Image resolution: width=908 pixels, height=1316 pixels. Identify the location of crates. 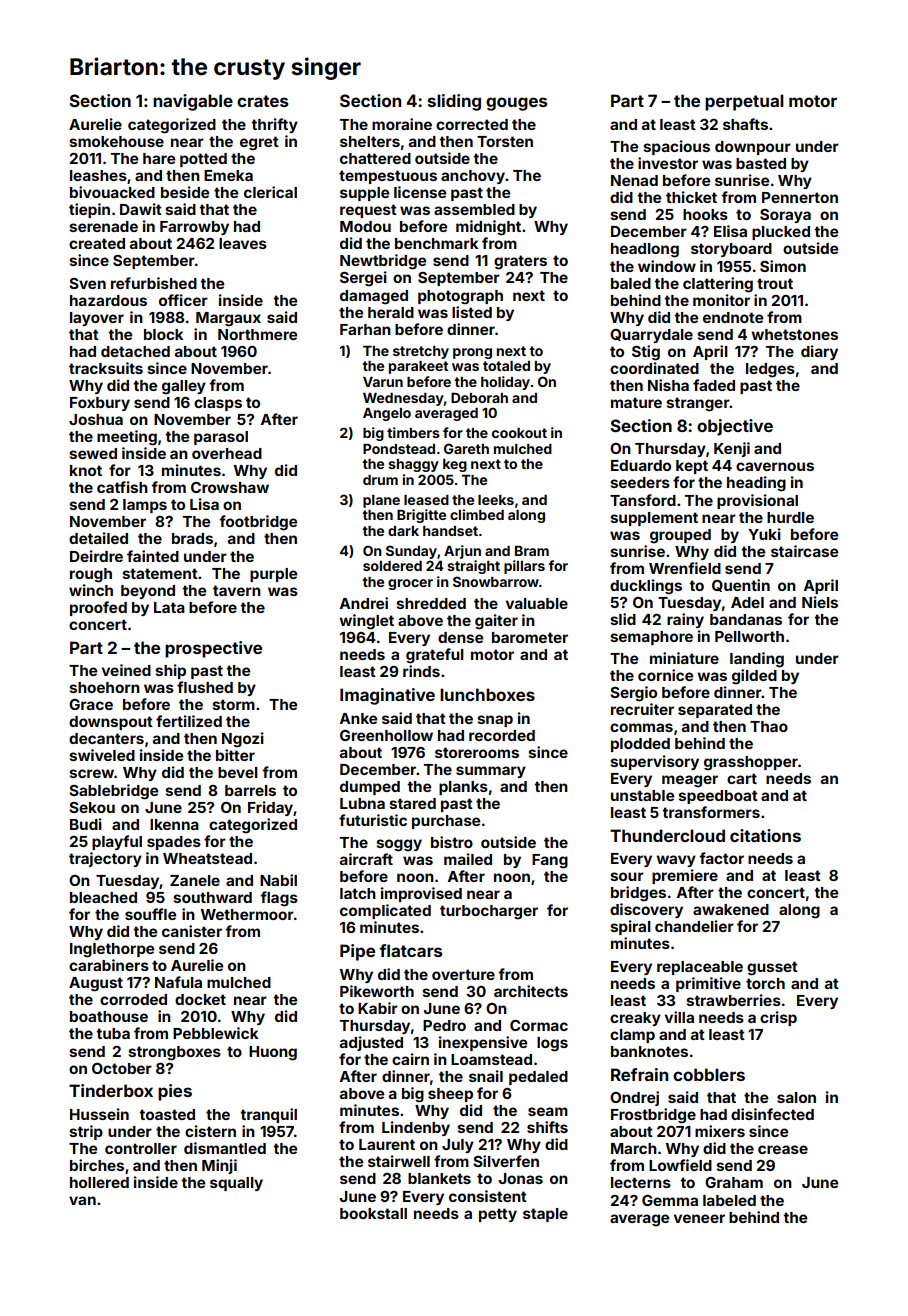
(262, 101).
